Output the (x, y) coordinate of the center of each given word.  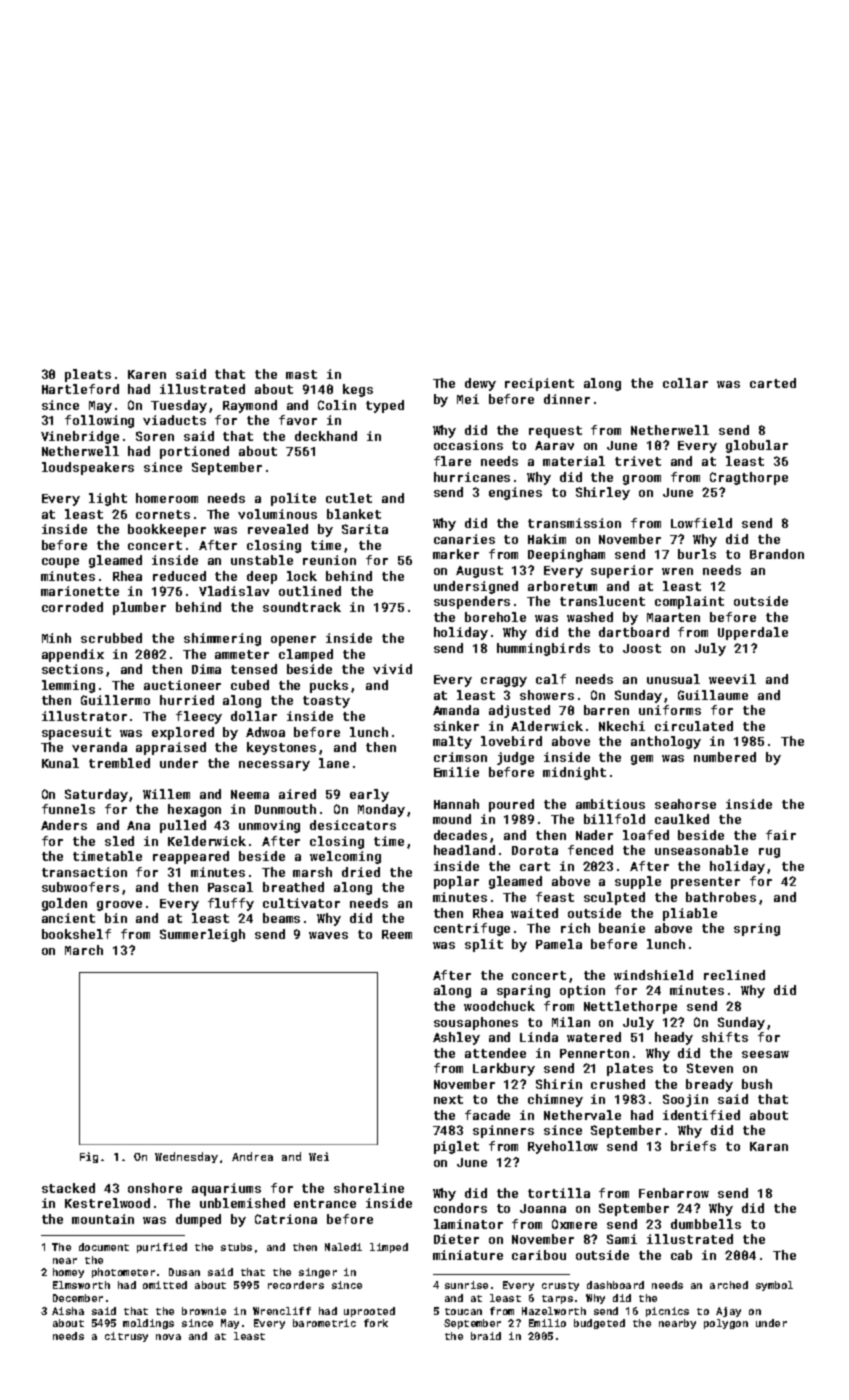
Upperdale (753, 633)
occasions (468, 445)
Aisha (68, 1311)
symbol (774, 1286)
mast (301, 374)
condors (460, 1208)
